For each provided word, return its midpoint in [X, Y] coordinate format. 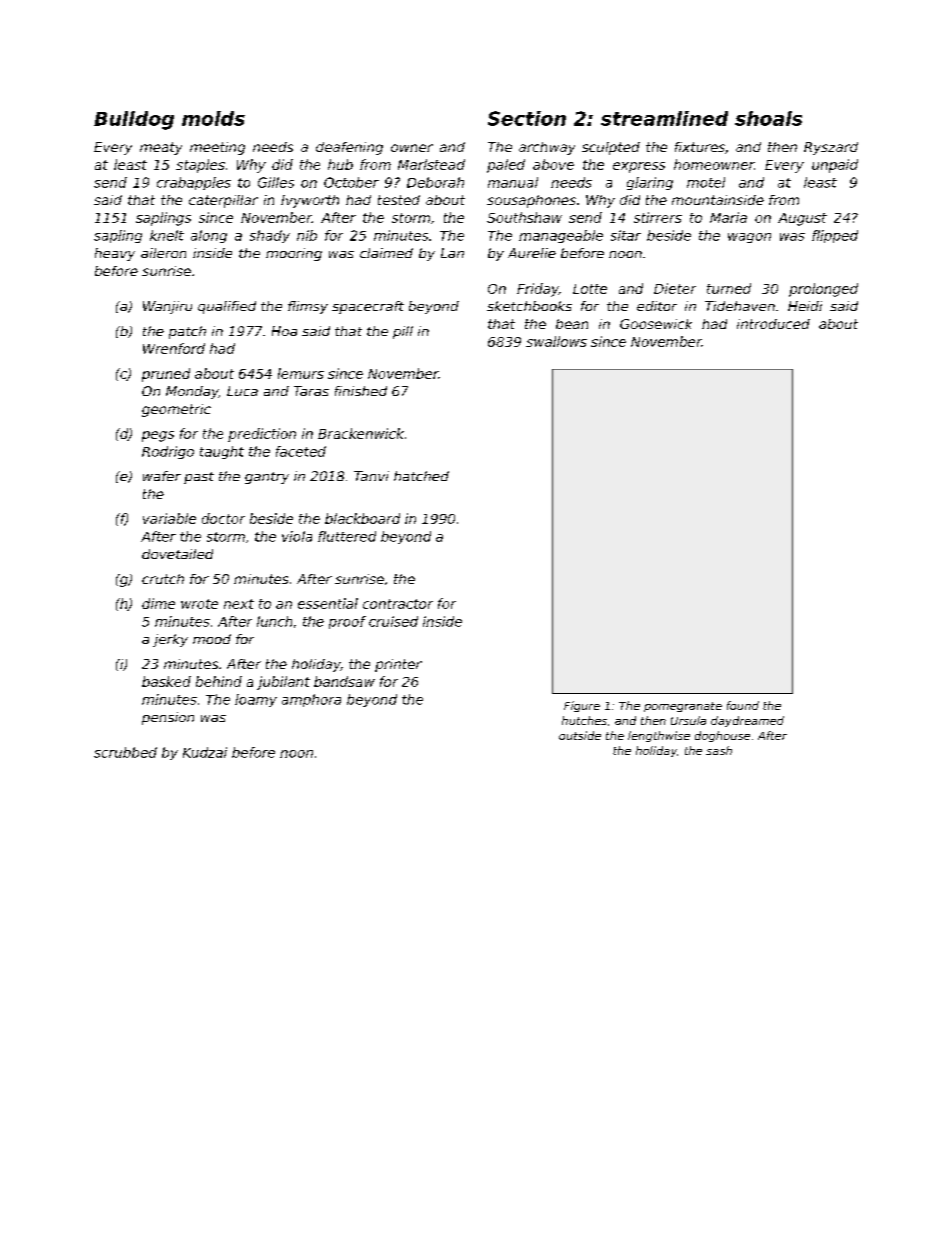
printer [398, 665]
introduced [773, 324]
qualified [227, 307]
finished [361, 391]
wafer [162, 476]
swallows [556, 341]
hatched [421, 476]
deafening [349, 148]
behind [219, 681]
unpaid [835, 166]
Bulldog [134, 120]
